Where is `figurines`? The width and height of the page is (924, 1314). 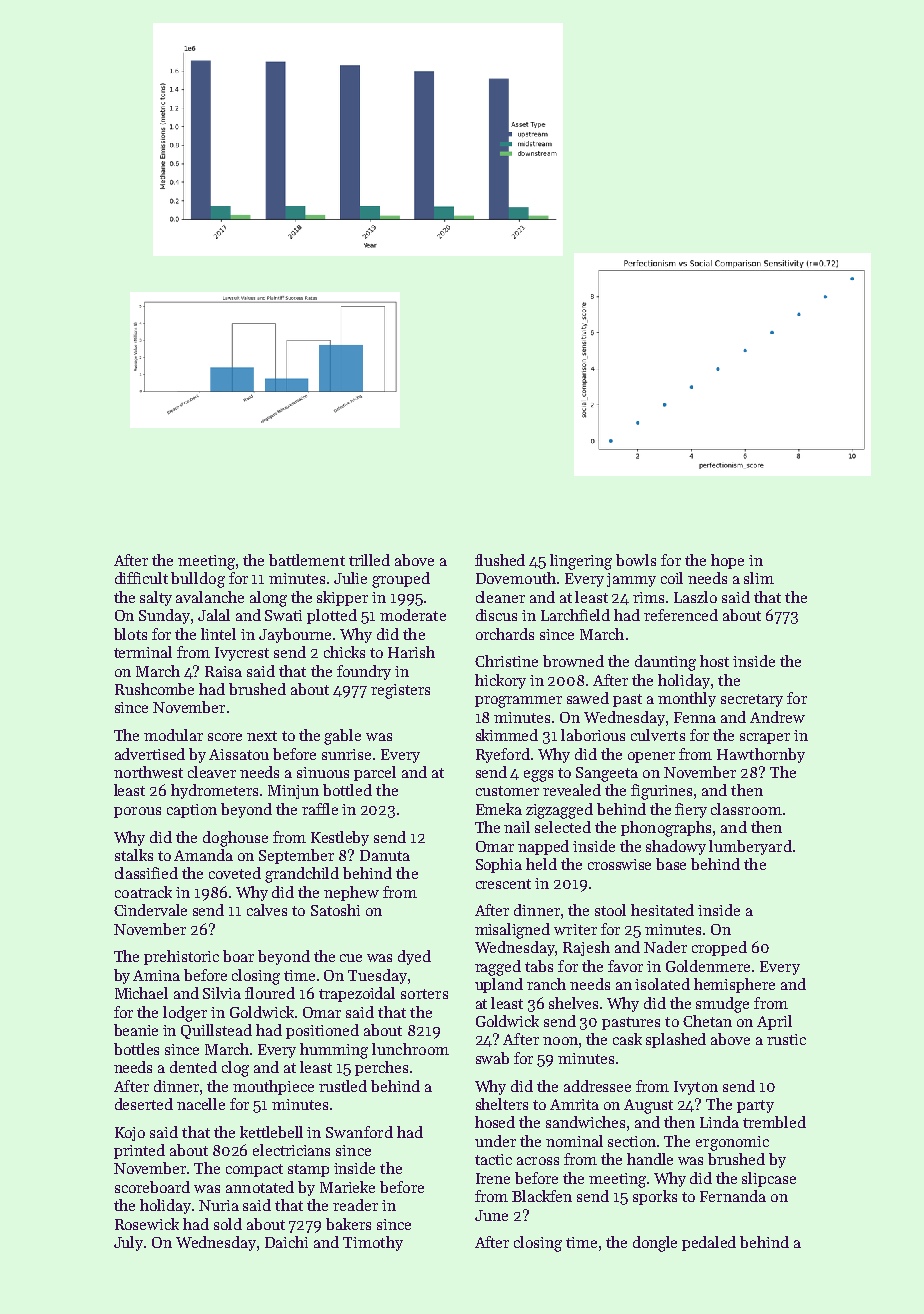
figurines is located at coordinates (661, 792).
